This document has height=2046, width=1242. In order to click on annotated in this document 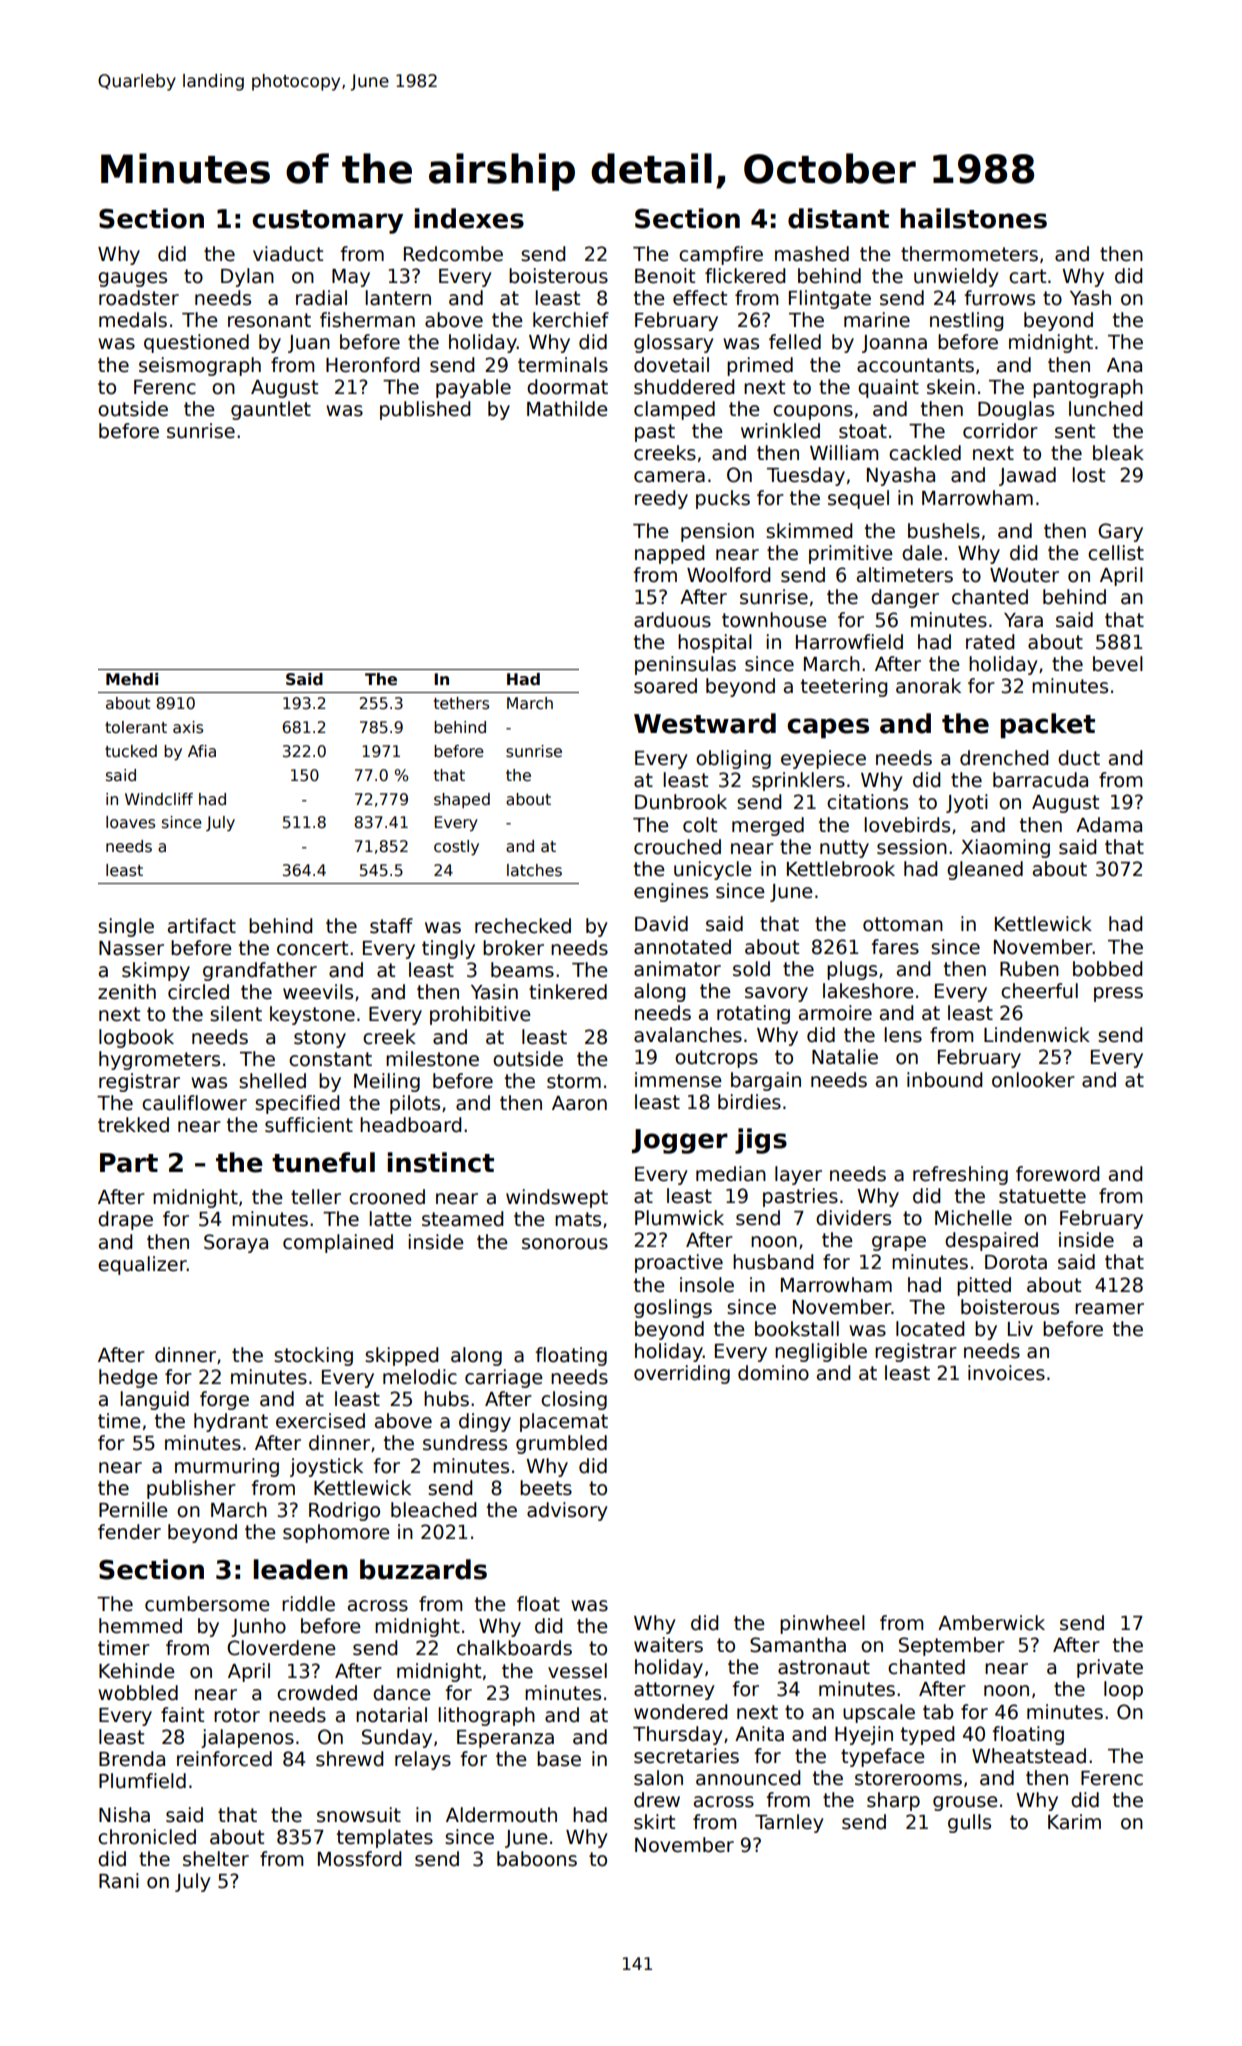, I will do `click(682, 947)`.
